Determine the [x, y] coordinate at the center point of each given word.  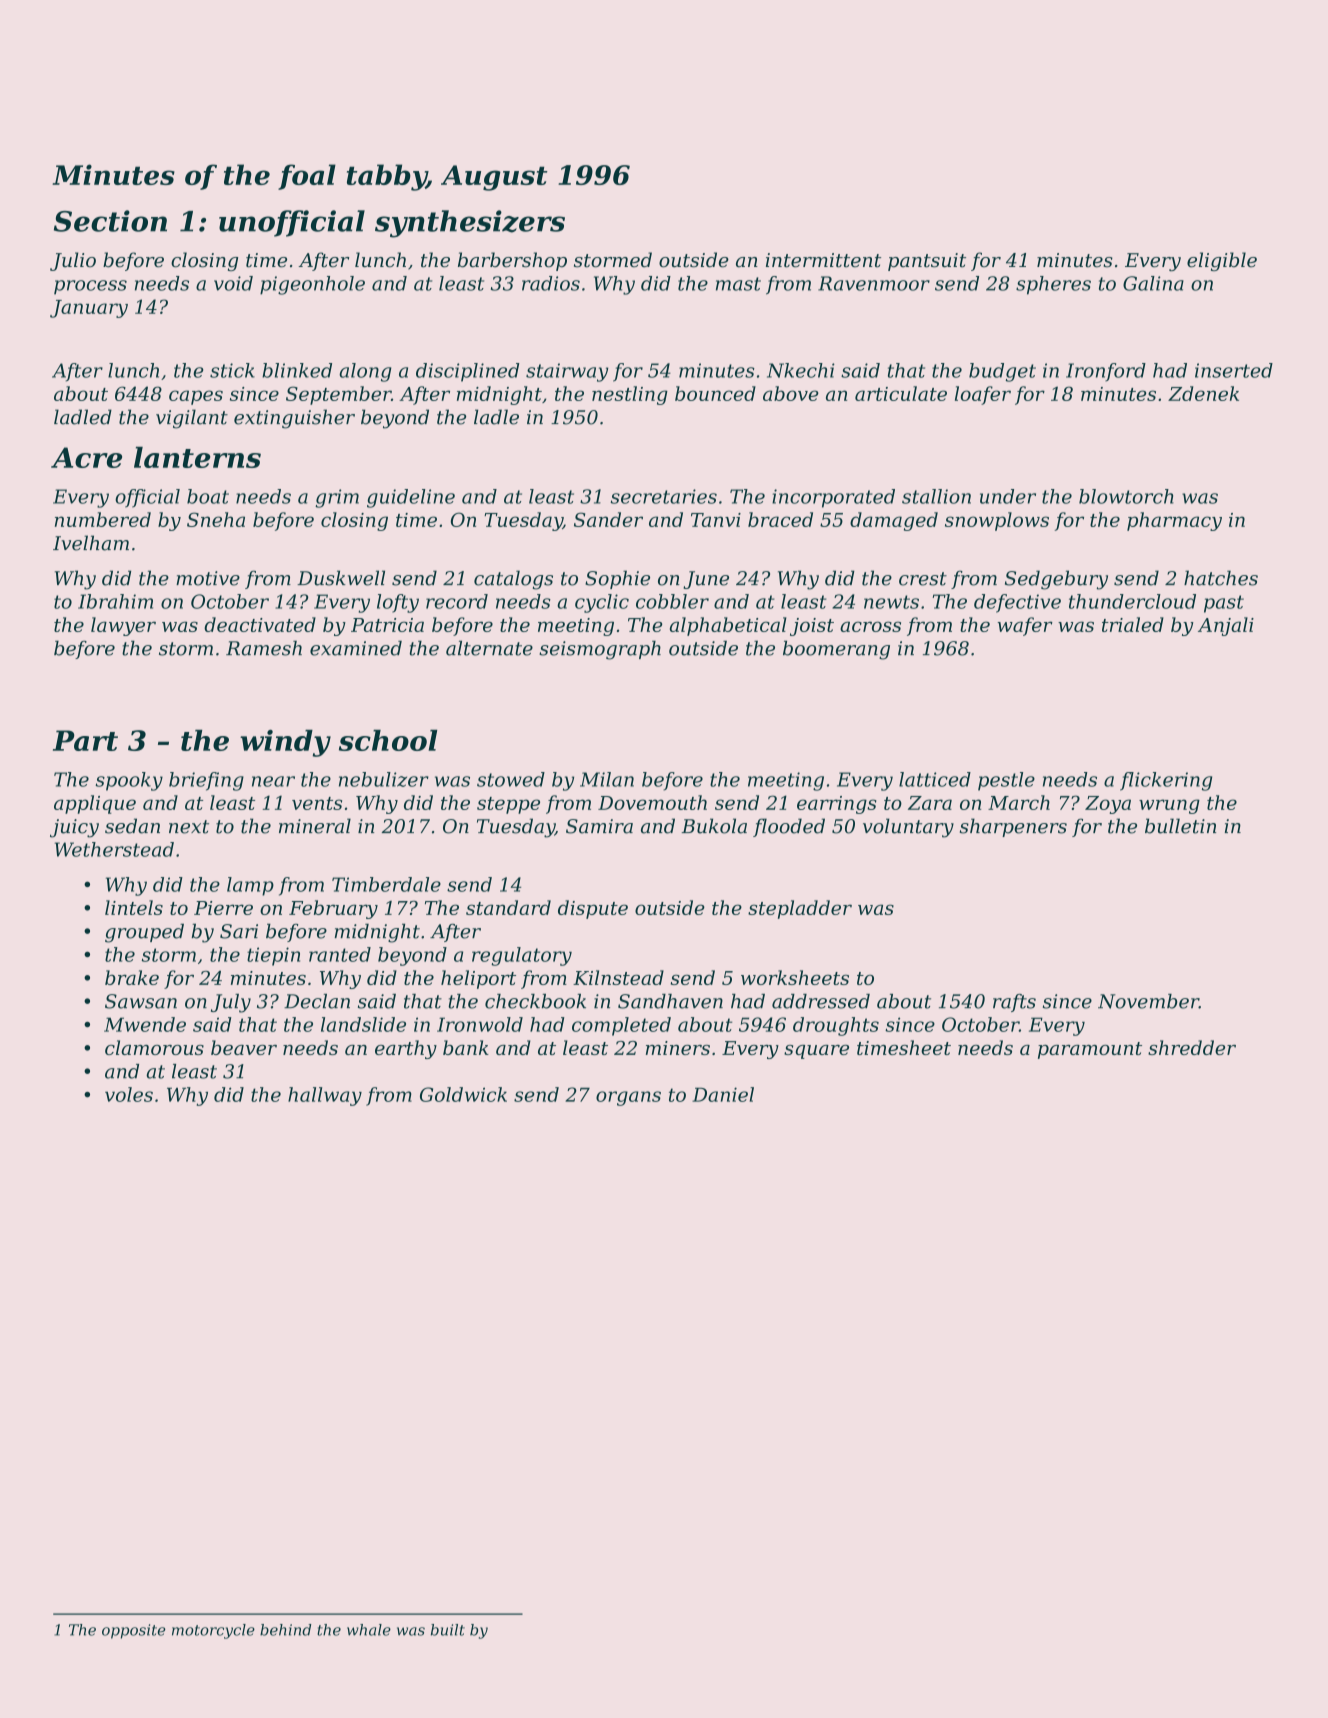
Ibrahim [115, 601]
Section [110, 221]
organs [628, 1098]
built [448, 1630]
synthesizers [470, 224]
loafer [983, 395]
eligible [1222, 261]
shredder [1192, 1047]
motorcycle [213, 1631]
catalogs [513, 580]
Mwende [145, 1024]
